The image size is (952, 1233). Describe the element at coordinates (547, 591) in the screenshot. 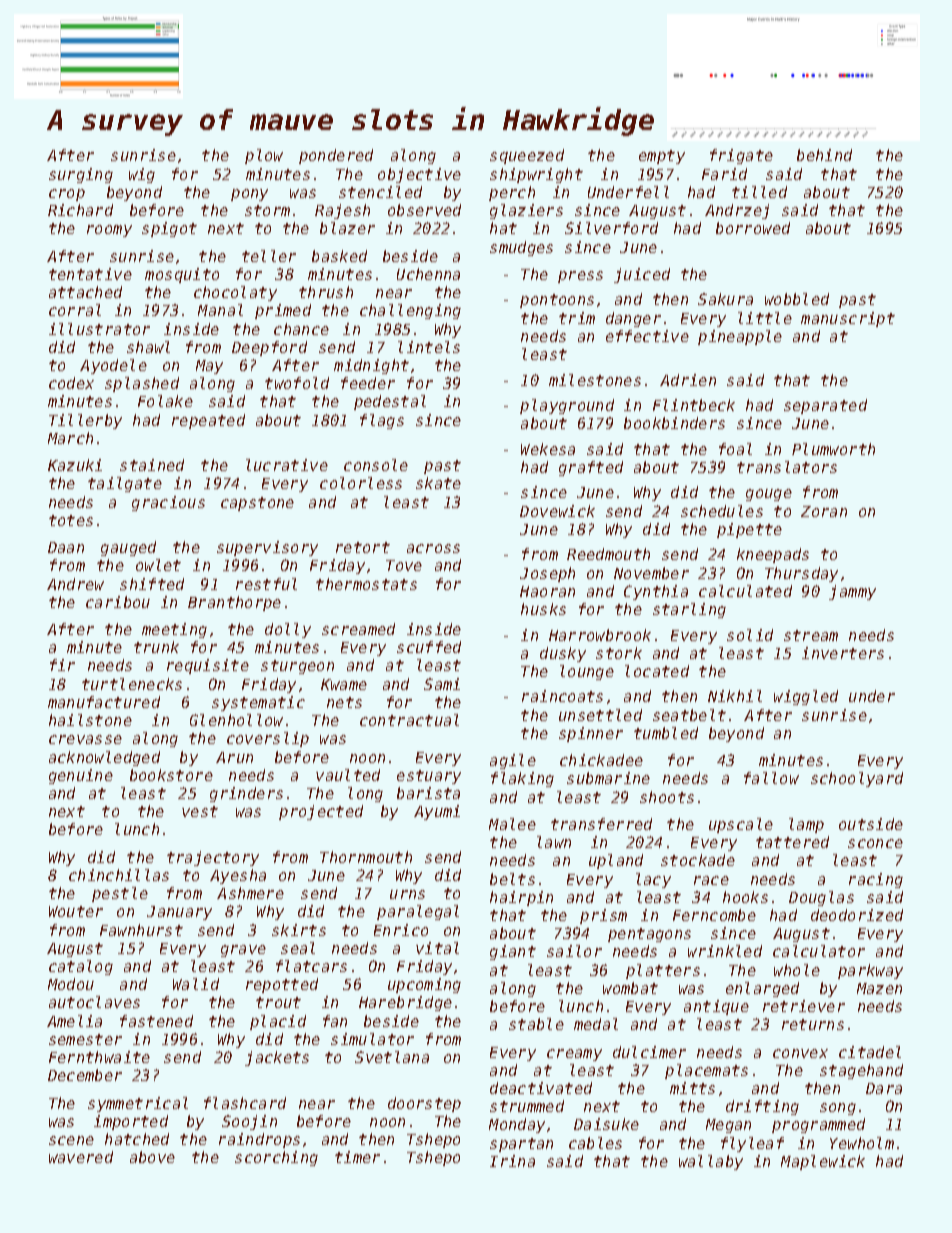

I see `Haoran` at that location.
